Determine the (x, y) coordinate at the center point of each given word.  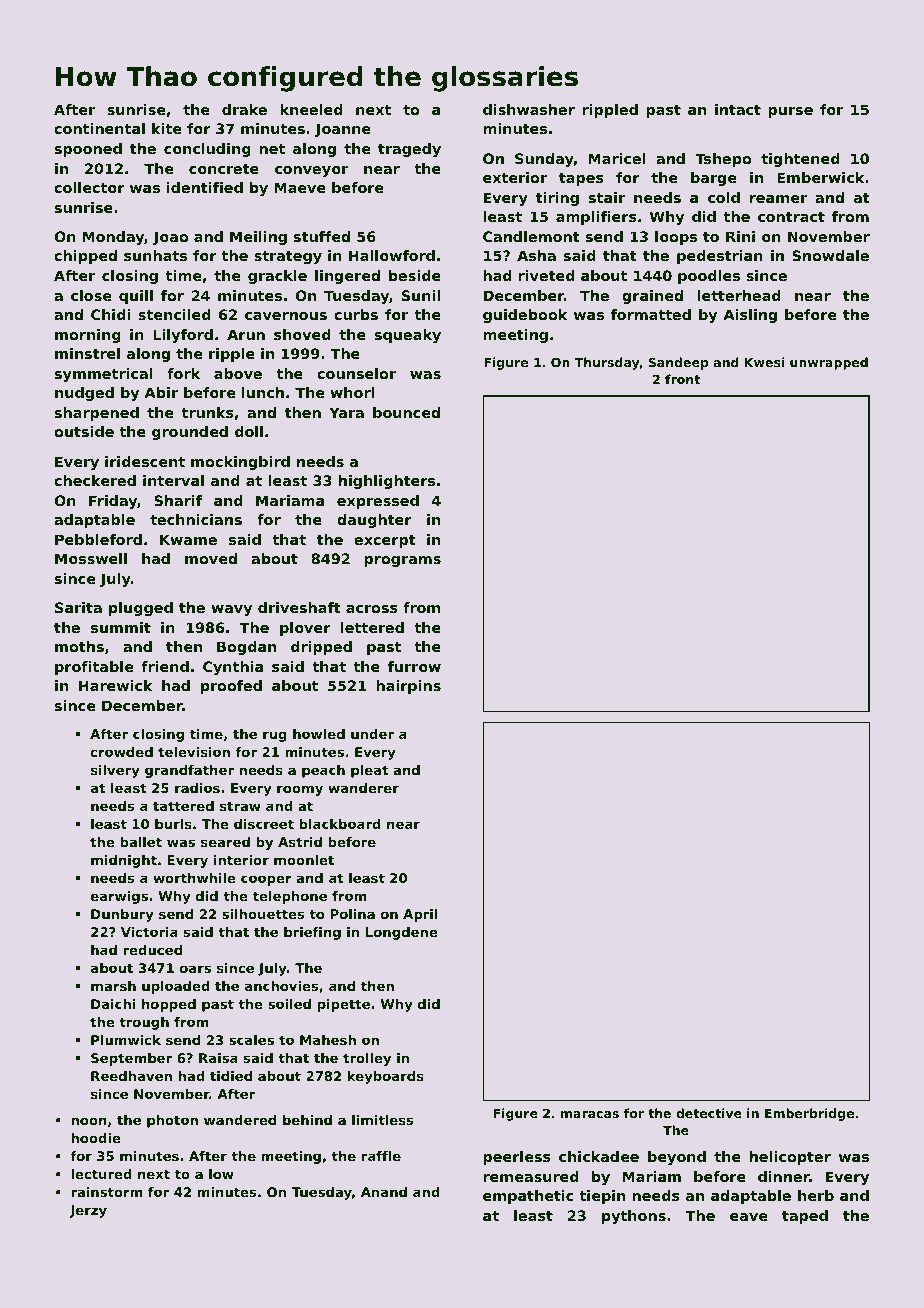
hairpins (408, 687)
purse (790, 112)
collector (89, 187)
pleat (370, 771)
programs (402, 561)
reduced (152, 950)
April (420, 915)
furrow (414, 666)
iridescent (145, 461)
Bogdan (246, 648)
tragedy (409, 150)
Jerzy (88, 1211)
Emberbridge (809, 1114)
